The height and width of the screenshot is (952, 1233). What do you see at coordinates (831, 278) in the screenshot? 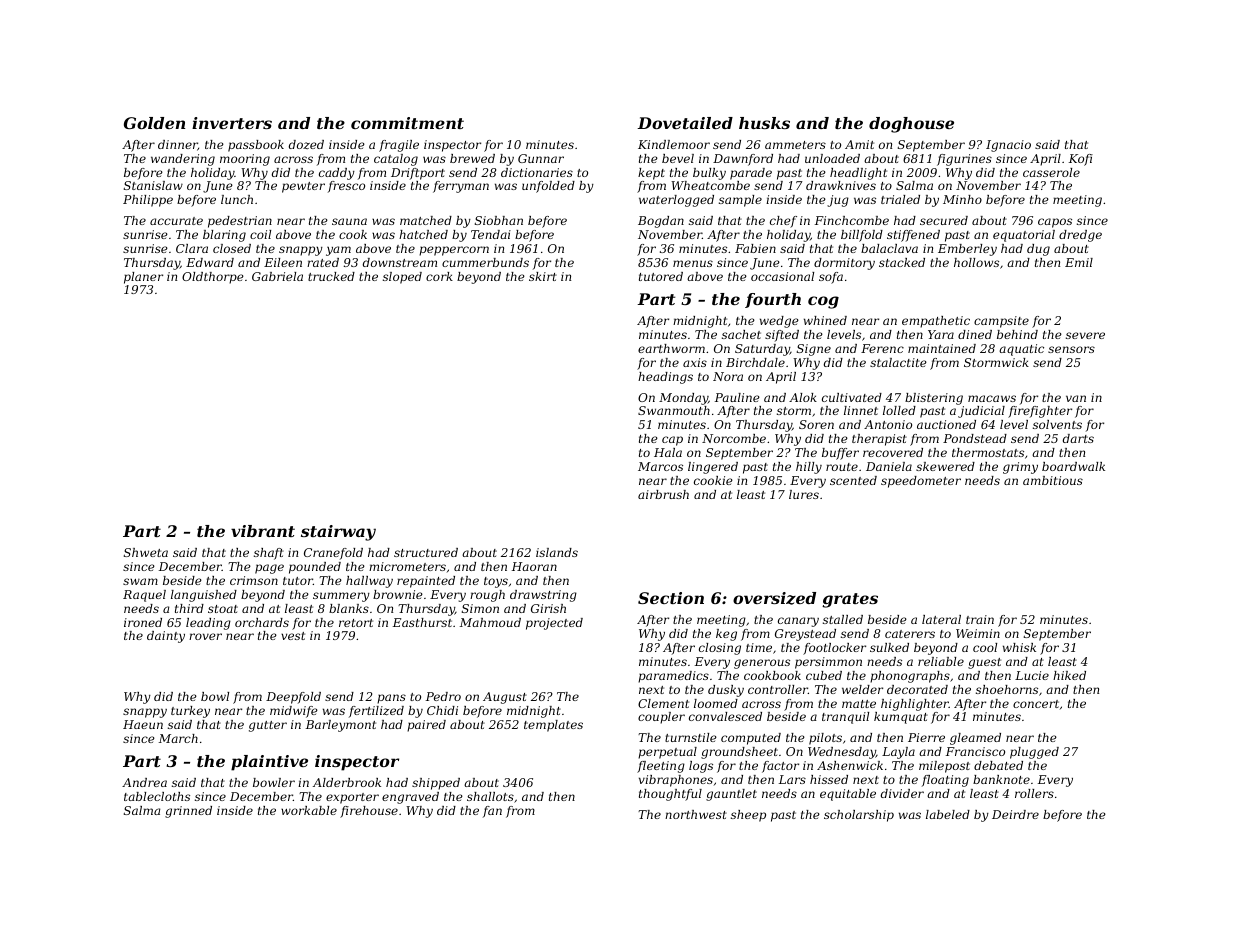
I see `sofa` at bounding box center [831, 278].
